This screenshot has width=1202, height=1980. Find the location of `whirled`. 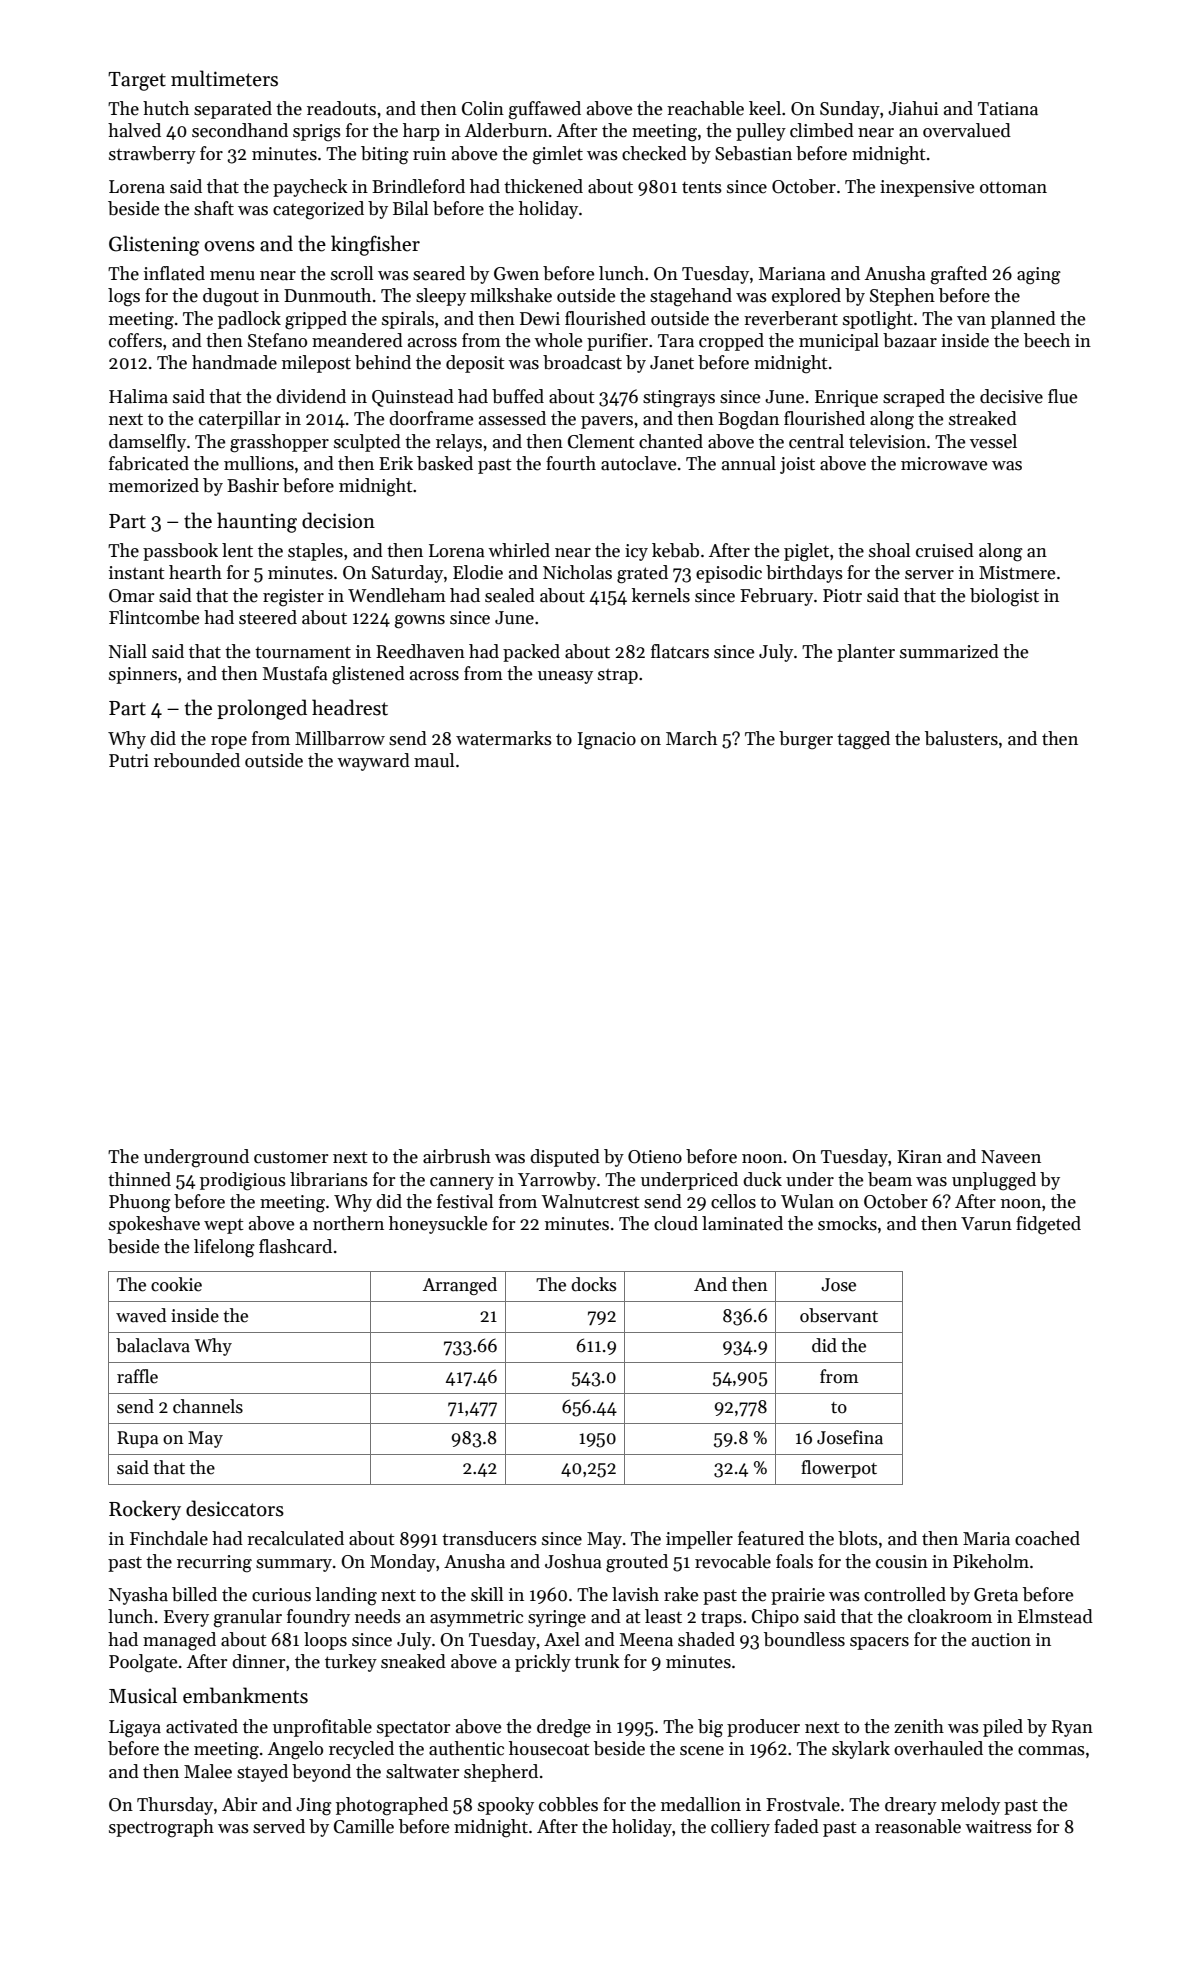

whirled is located at coordinates (519, 550).
